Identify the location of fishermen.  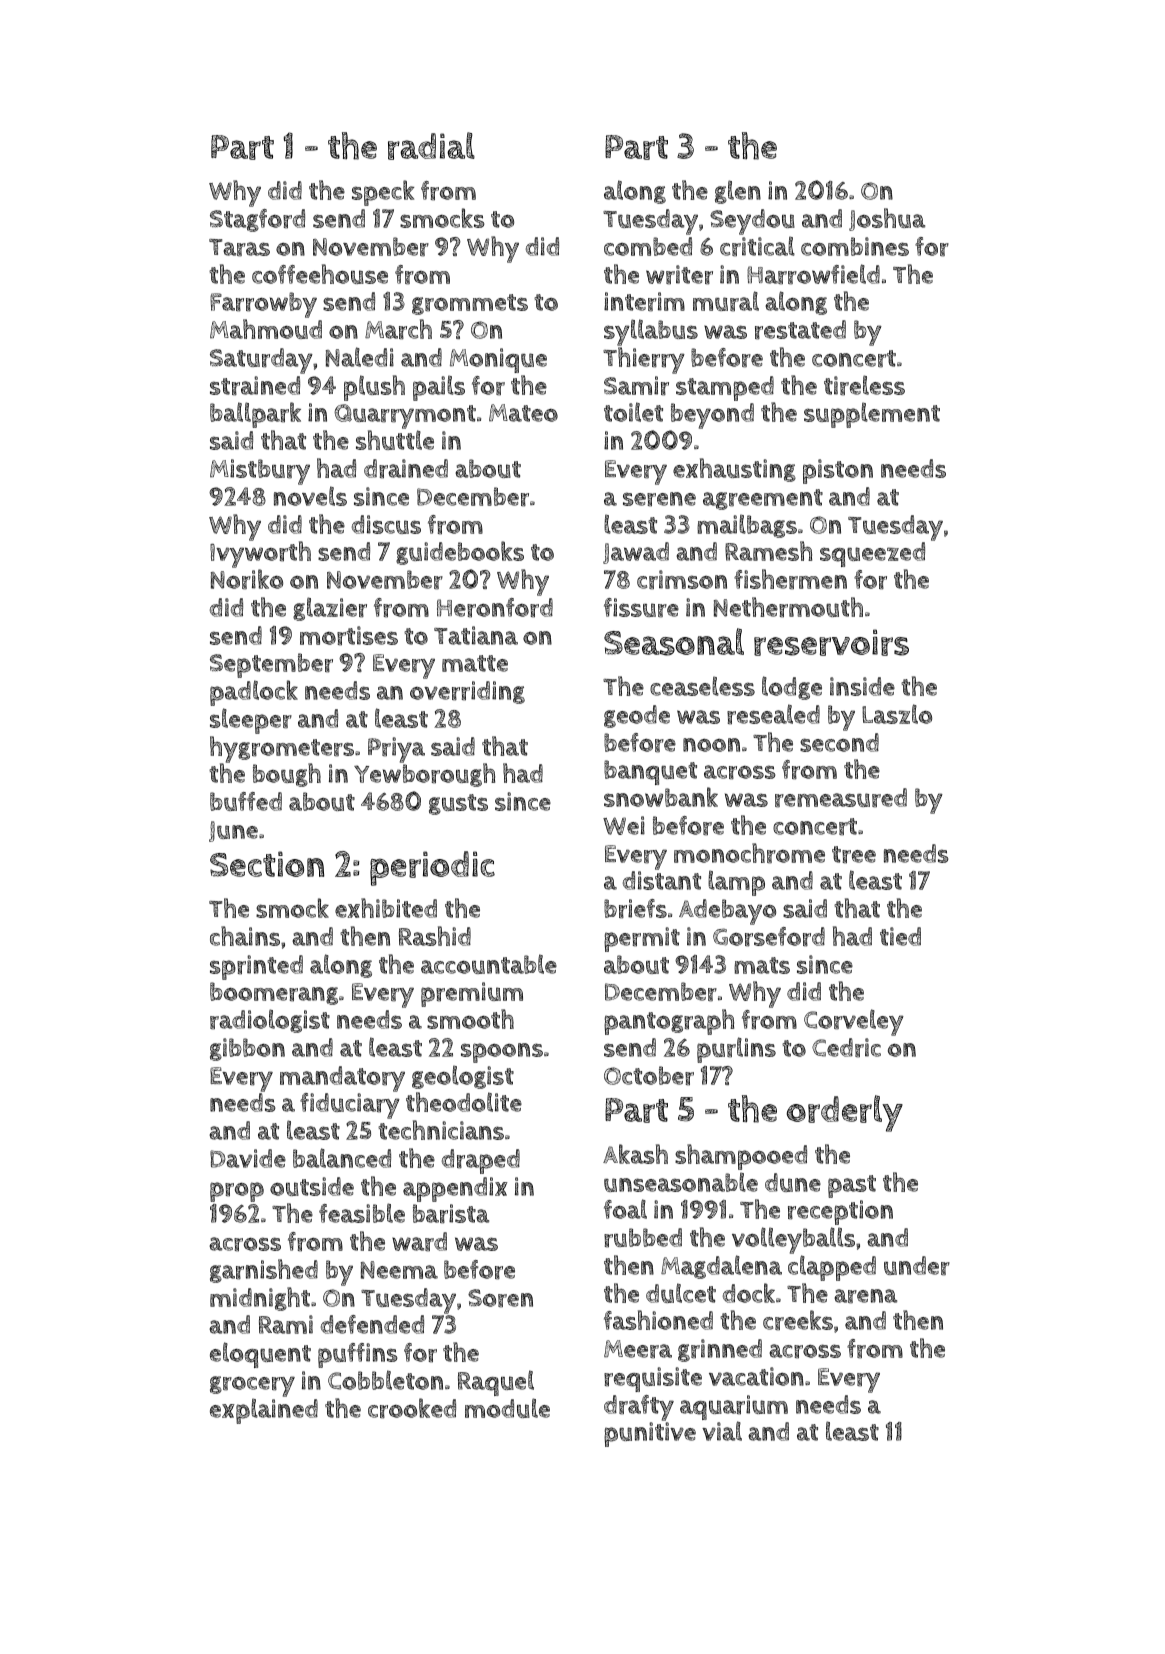
(790, 579).
